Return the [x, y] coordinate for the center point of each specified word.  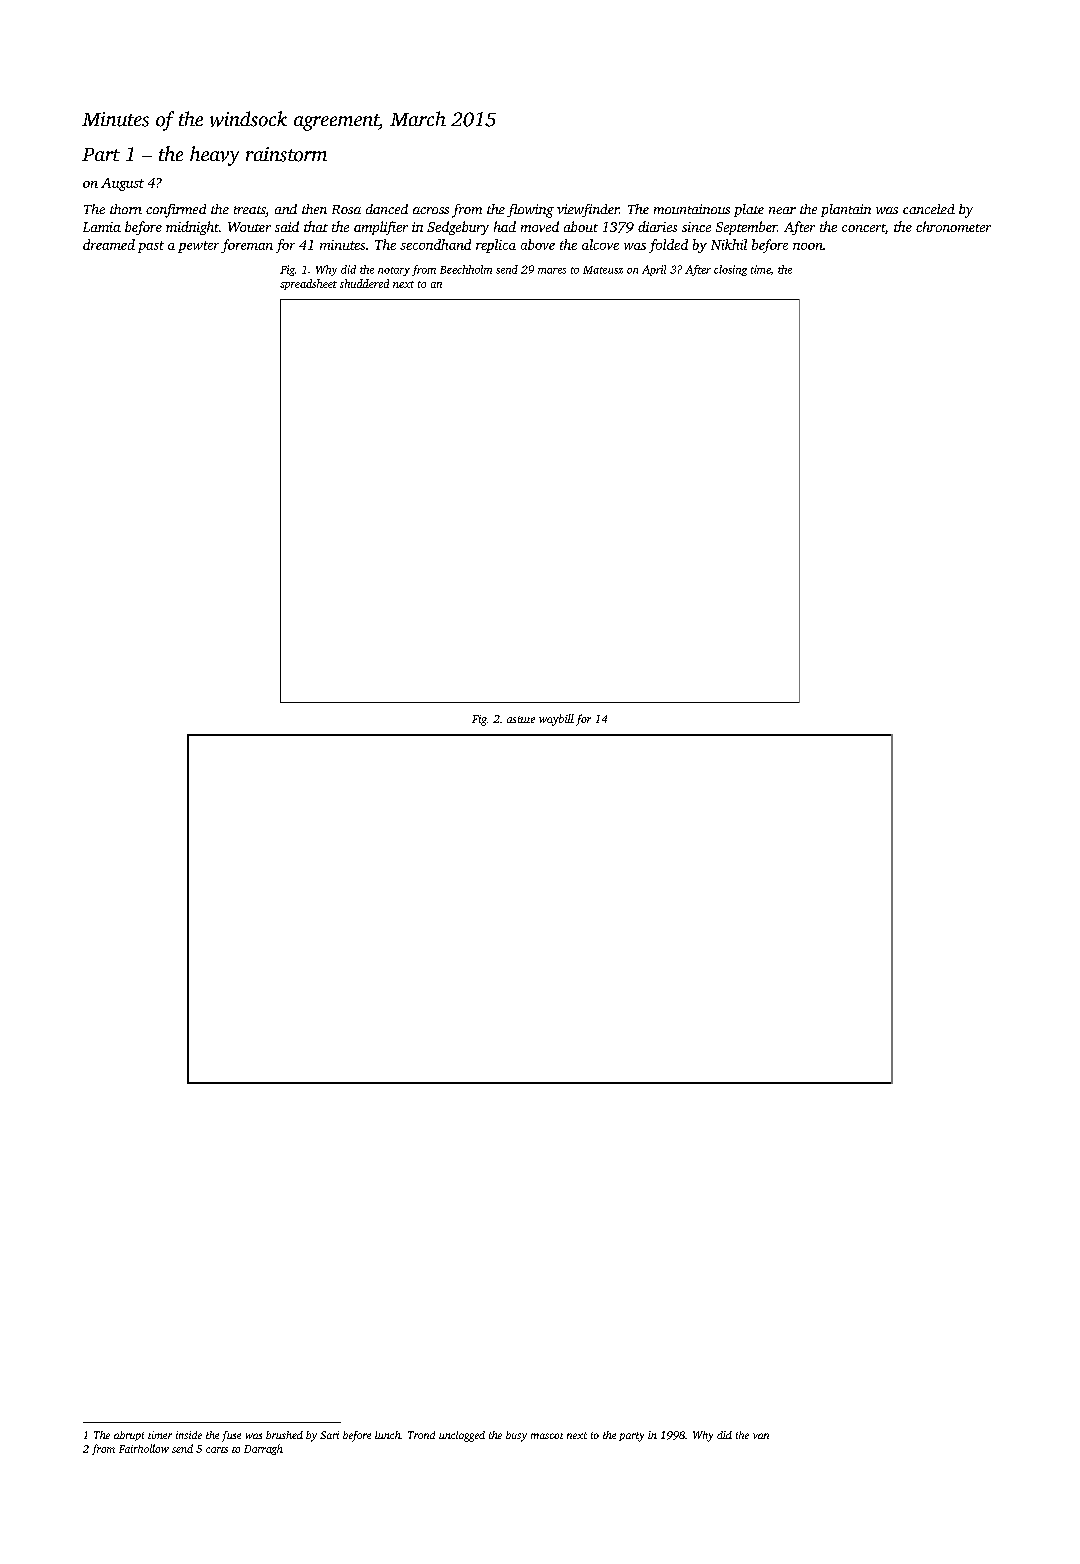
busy [516, 1436]
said [287, 226]
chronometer [953, 226]
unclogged [462, 1436]
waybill [556, 720]
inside [189, 1435]
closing [730, 270]
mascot [547, 1436]
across [431, 210]
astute [521, 719]
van [761, 1436]
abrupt [129, 1436]
